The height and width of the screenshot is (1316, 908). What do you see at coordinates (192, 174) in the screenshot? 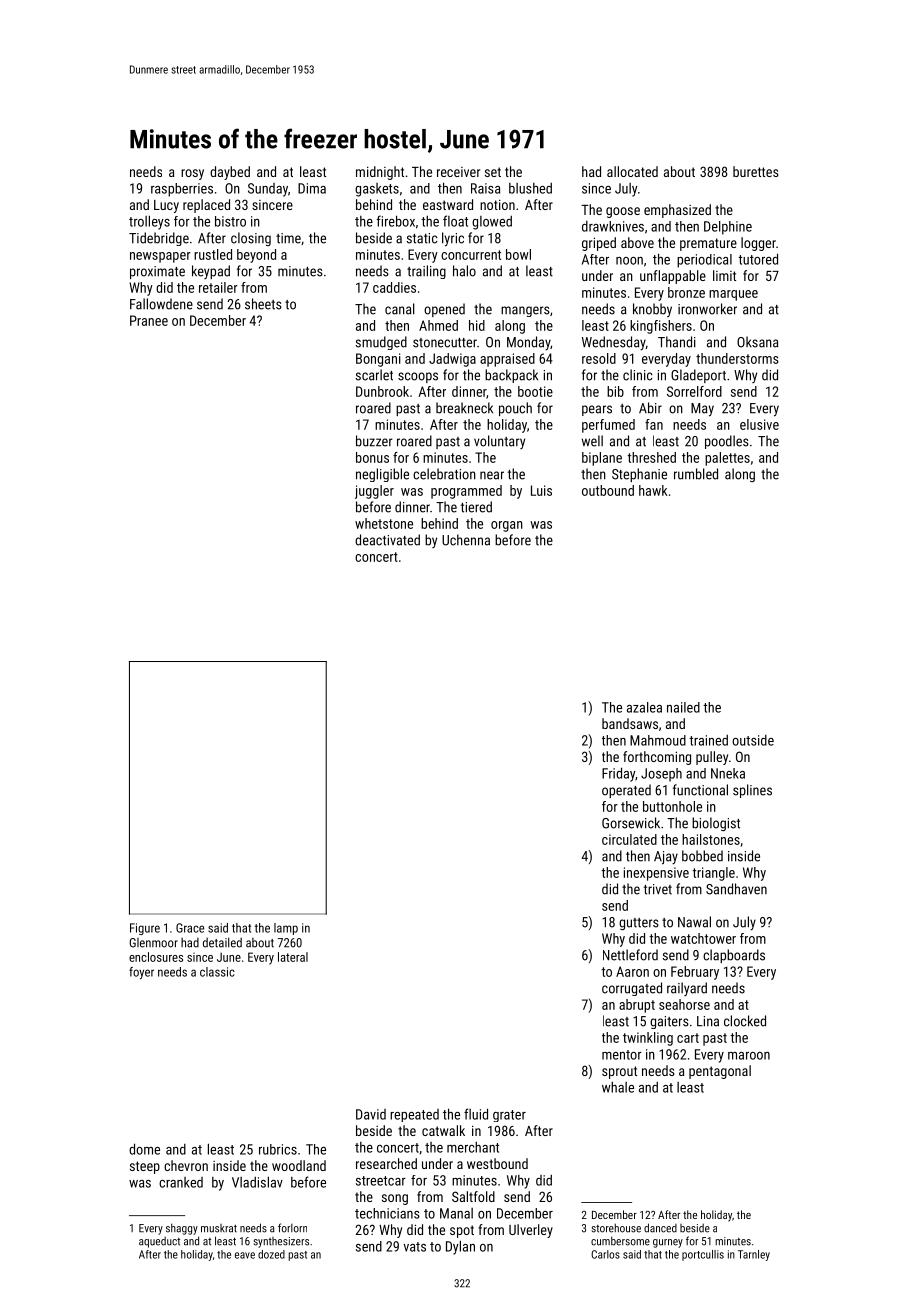
I see `rosy` at bounding box center [192, 174].
